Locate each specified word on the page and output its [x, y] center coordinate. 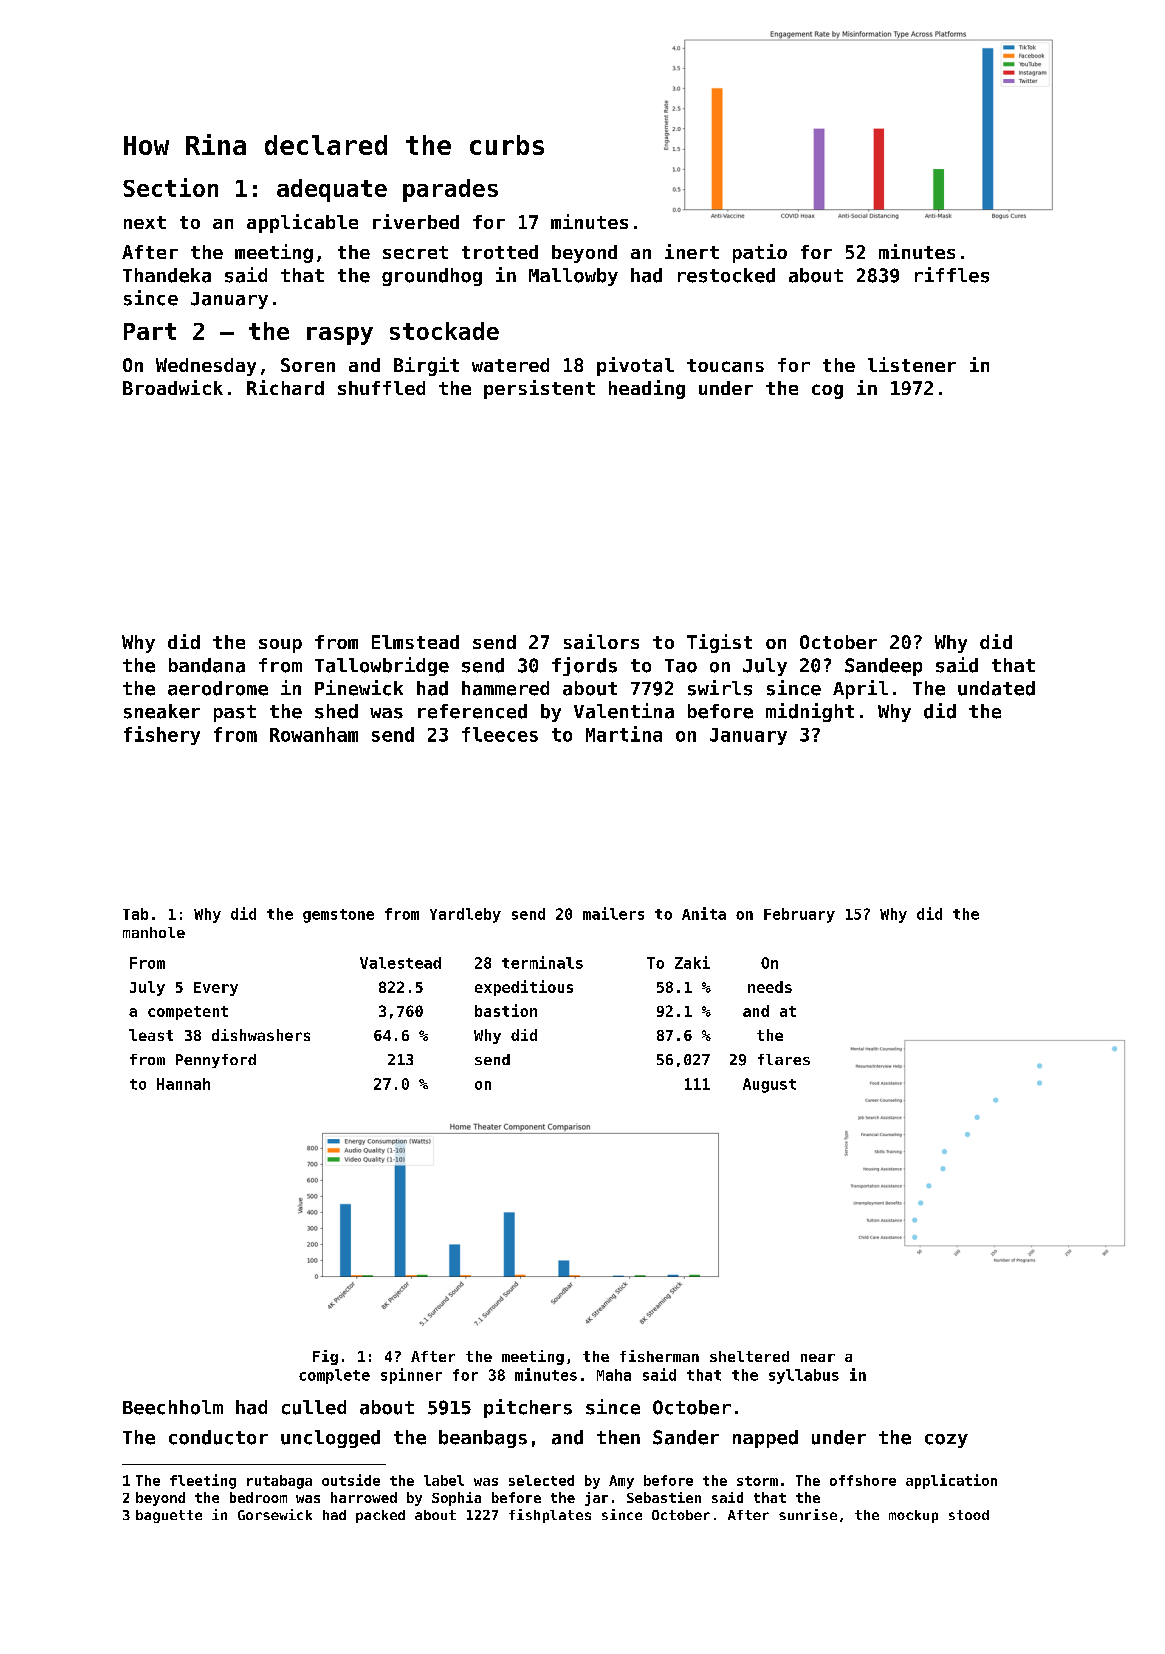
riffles [952, 275]
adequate [332, 190]
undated [996, 688]
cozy [946, 1441]
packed [380, 1516]
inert [692, 251]
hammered [505, 688]
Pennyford [216, 1061]
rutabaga [279, 1482]
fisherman [659, 1356]
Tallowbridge [382, 666]
